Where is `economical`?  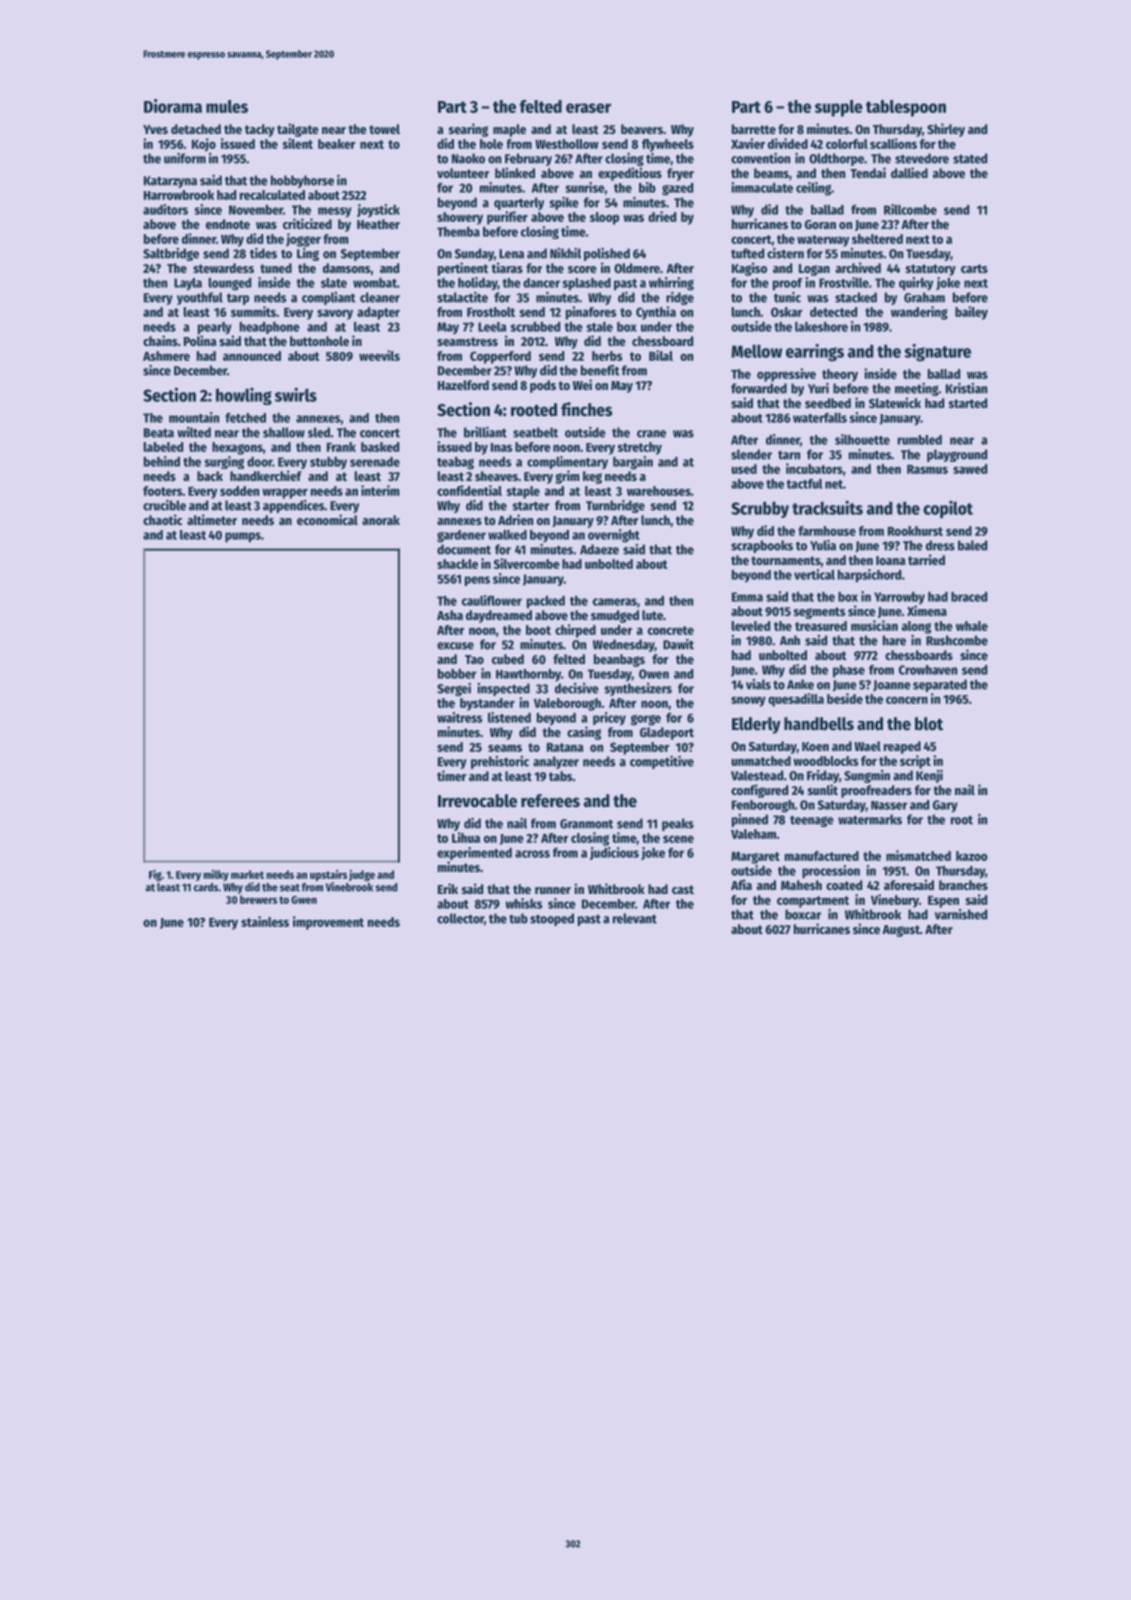 economical is located at coordinates (327, 519).
